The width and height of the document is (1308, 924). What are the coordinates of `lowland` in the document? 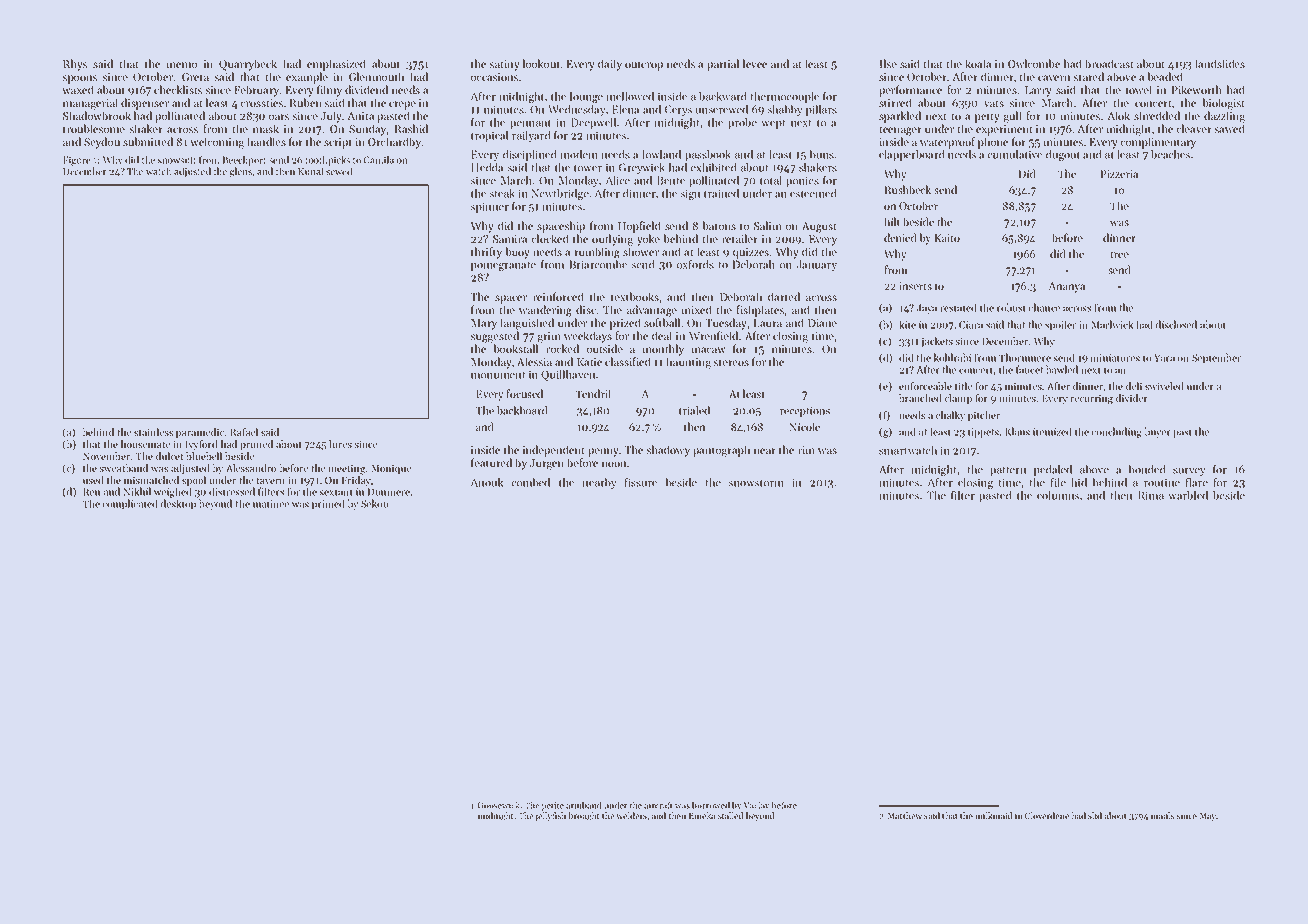 It's located at (661, 154).
